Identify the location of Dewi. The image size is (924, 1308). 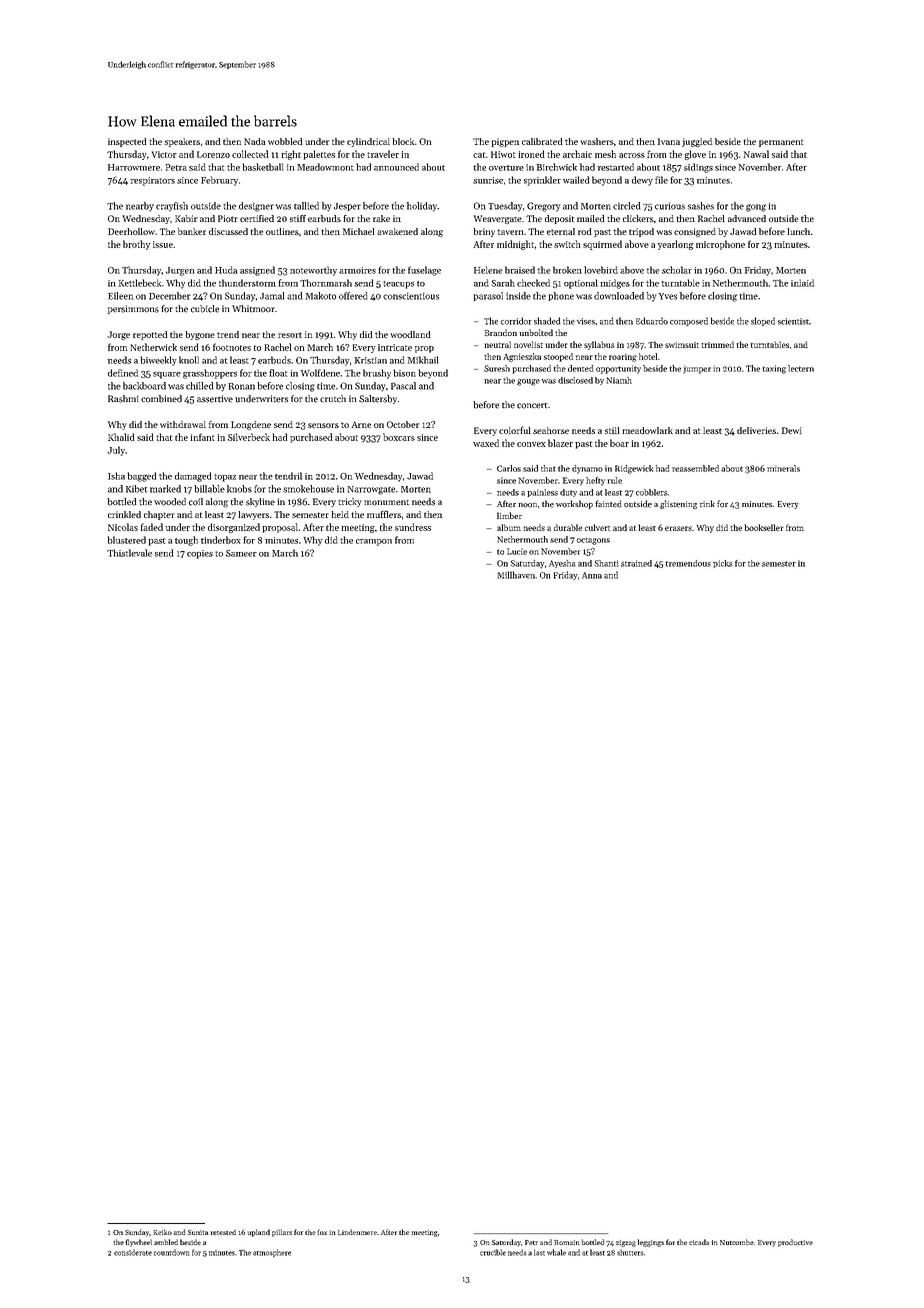
(792, 430).
